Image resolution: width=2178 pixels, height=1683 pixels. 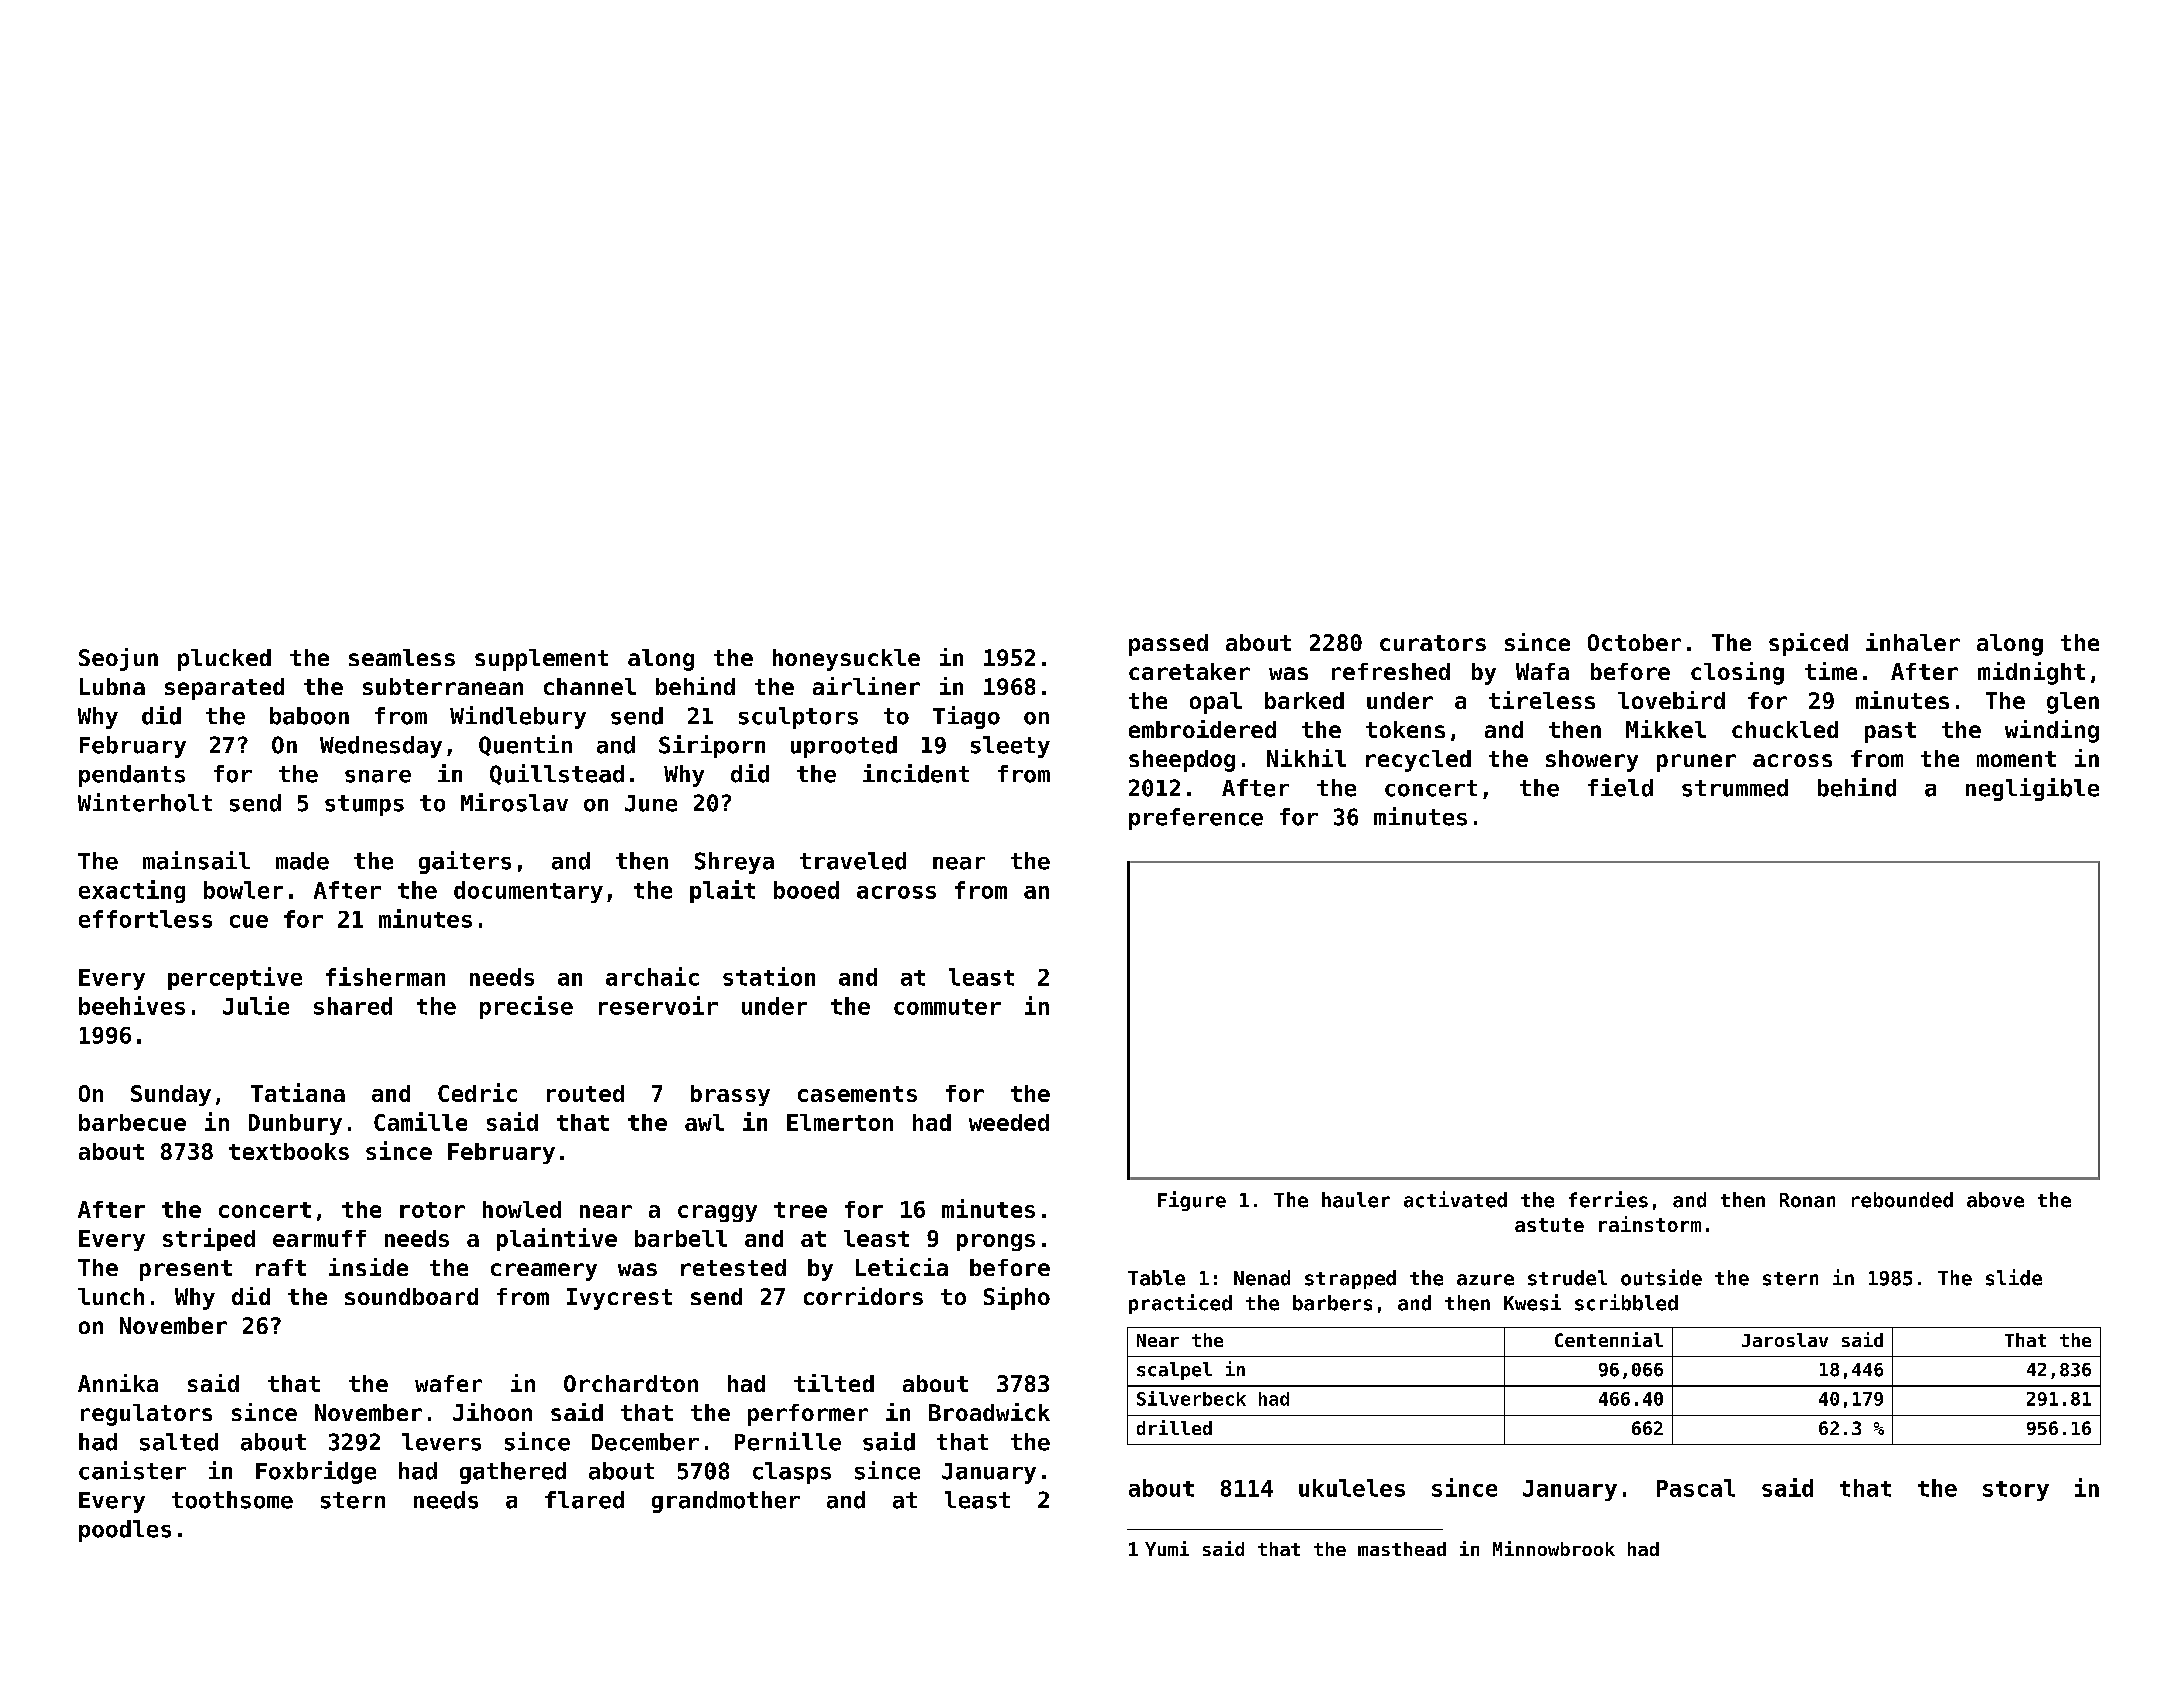 I want to click on sleety, so click(x=1010, y=747).
